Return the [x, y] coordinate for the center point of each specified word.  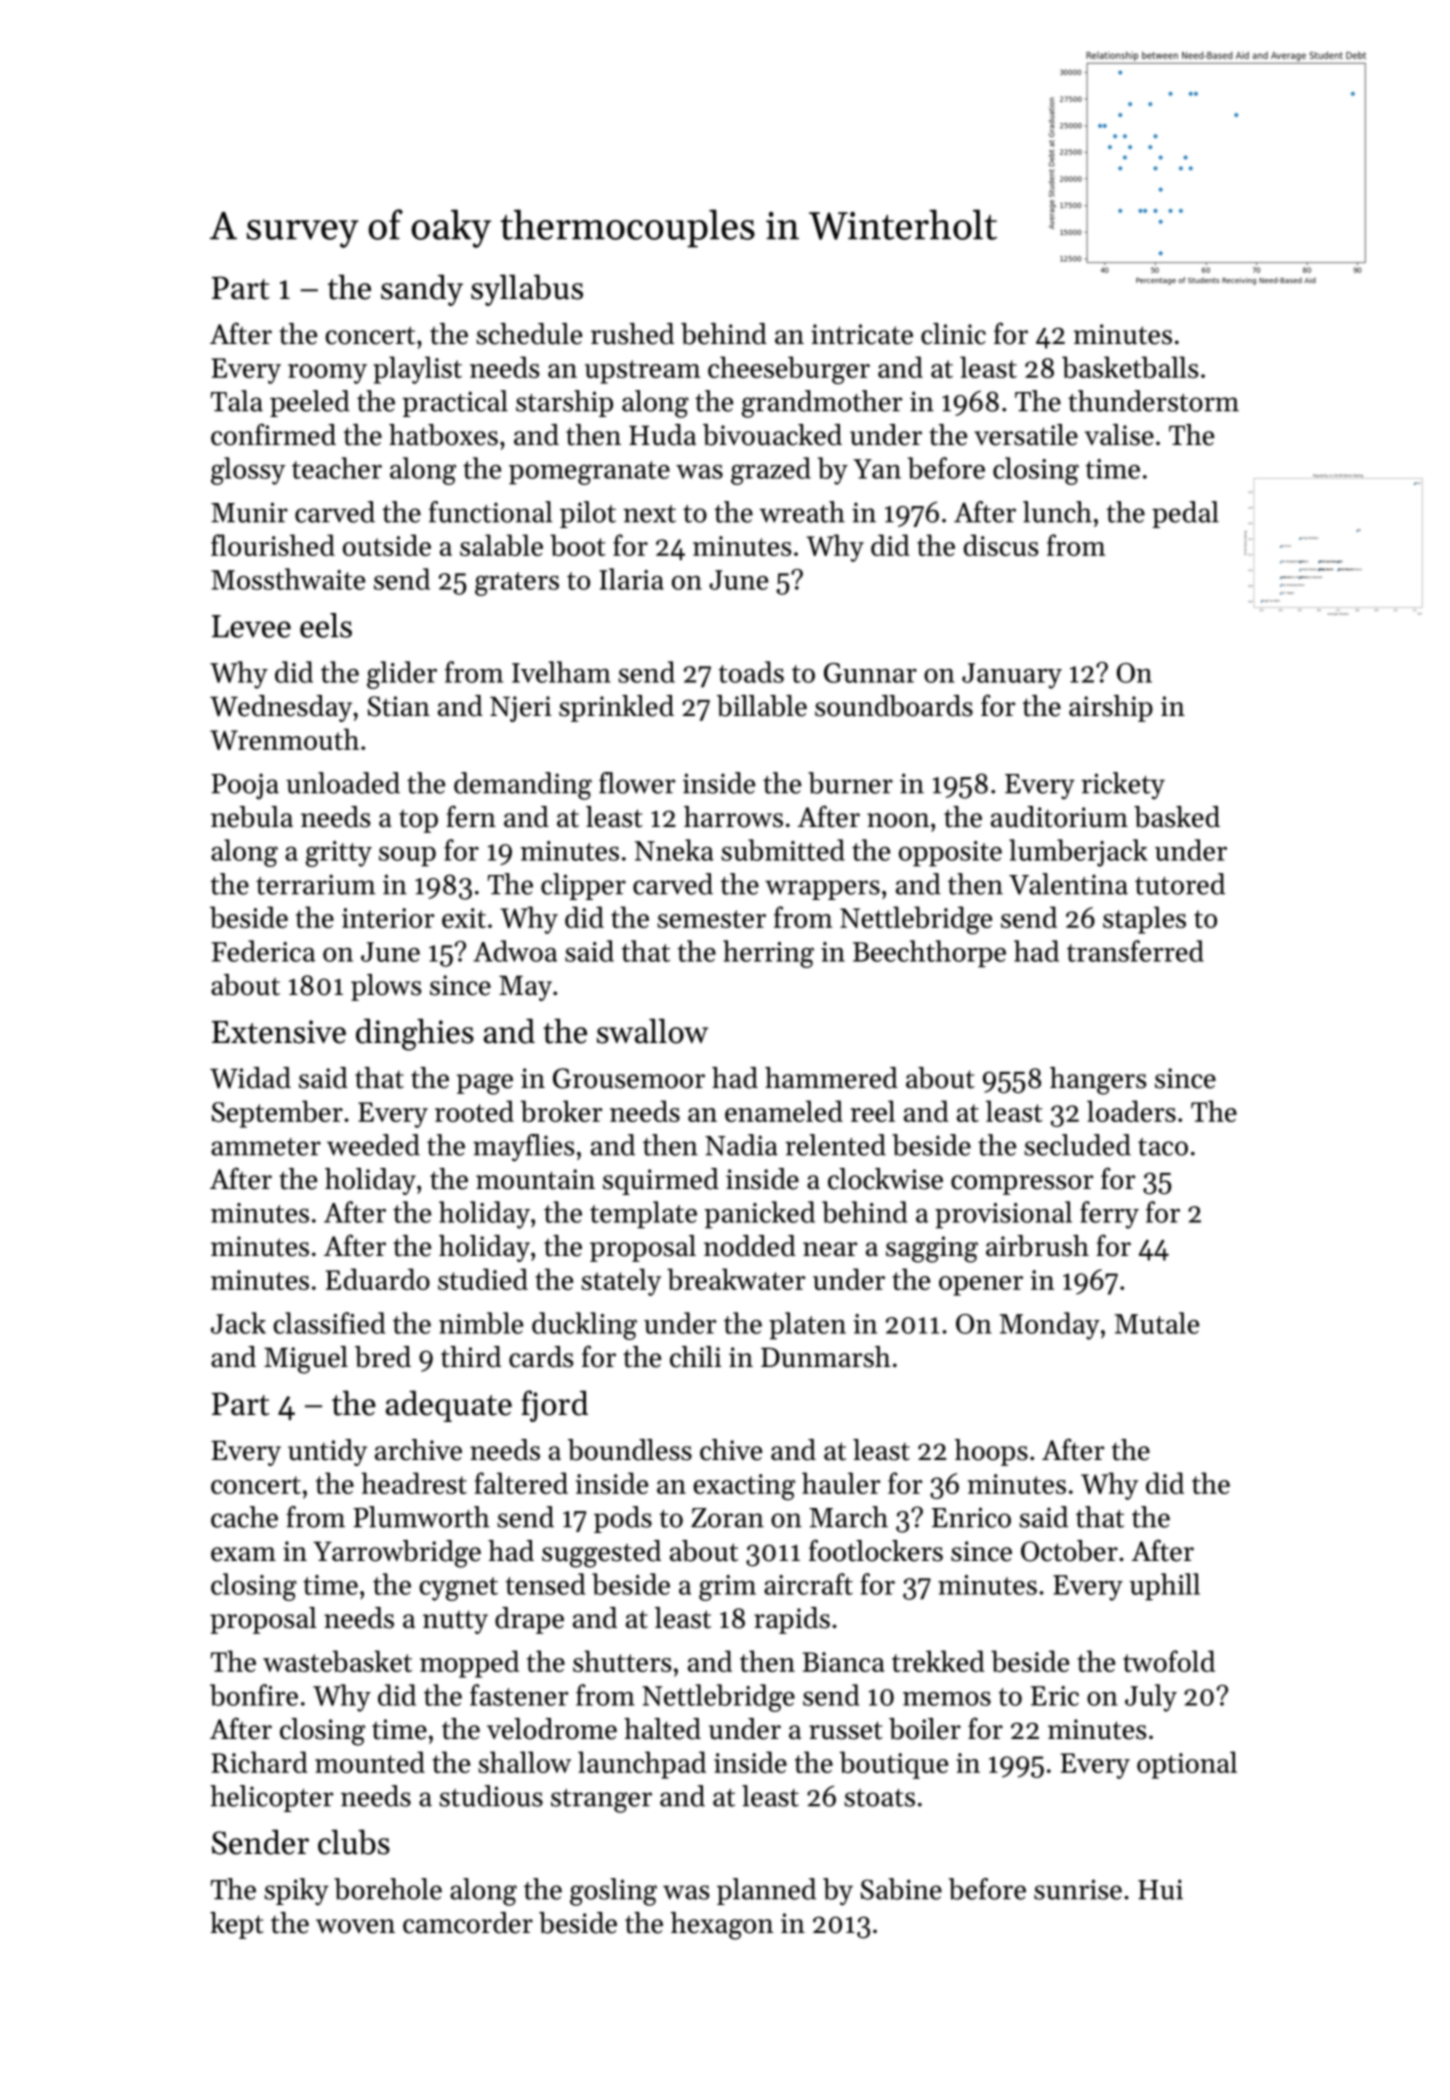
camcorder [468, 1923]
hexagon [722, 1926]
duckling [584, 1326]
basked [1177, 817]
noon [898, 820]
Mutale [1157, 1323]
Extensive [279, 1032]
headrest [414, 1483]
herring [768, 954]
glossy [248, 471]
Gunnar [870, 673]
